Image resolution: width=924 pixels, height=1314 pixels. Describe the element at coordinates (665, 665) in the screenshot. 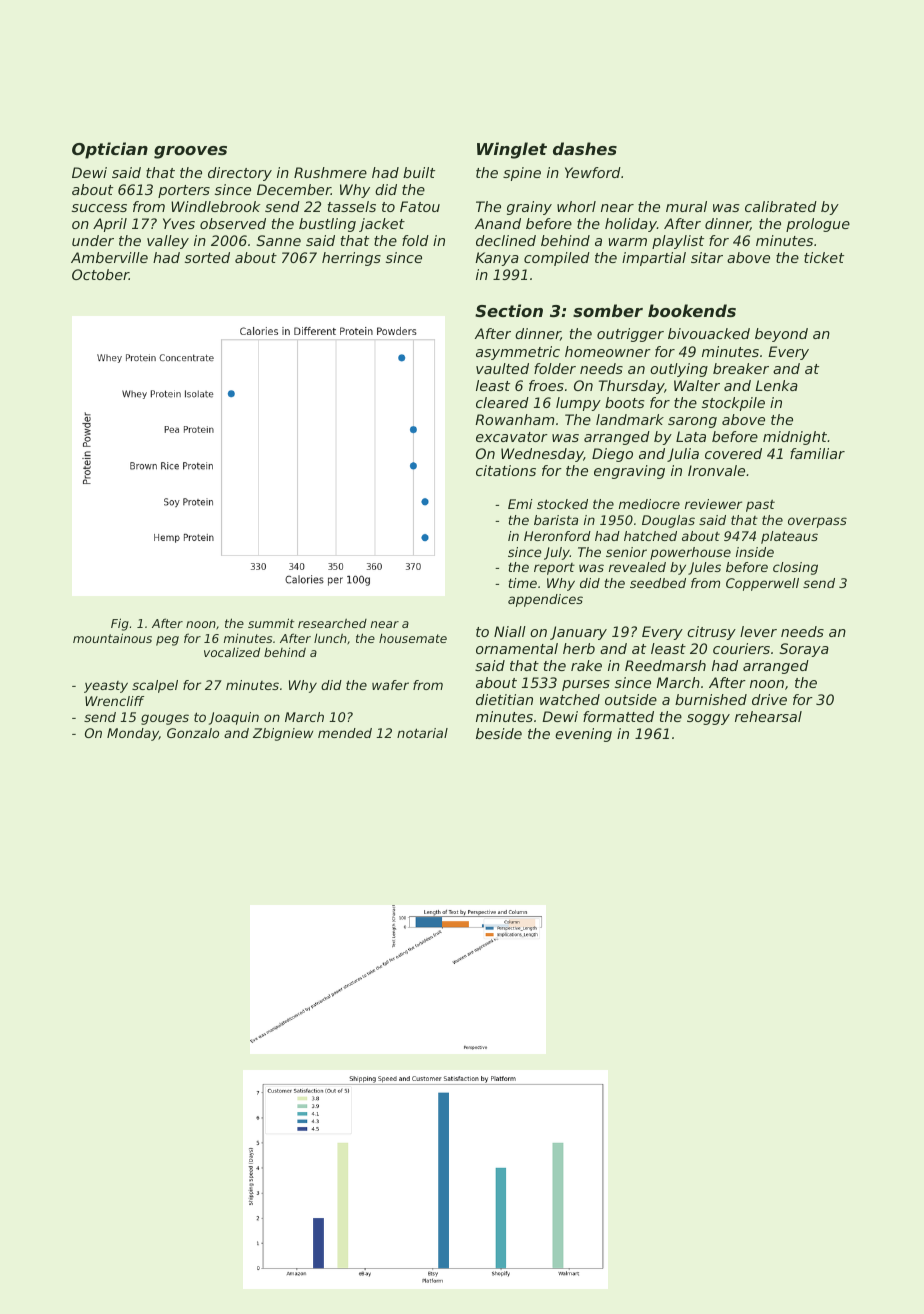

I see `Reedmarsh` at that location.
